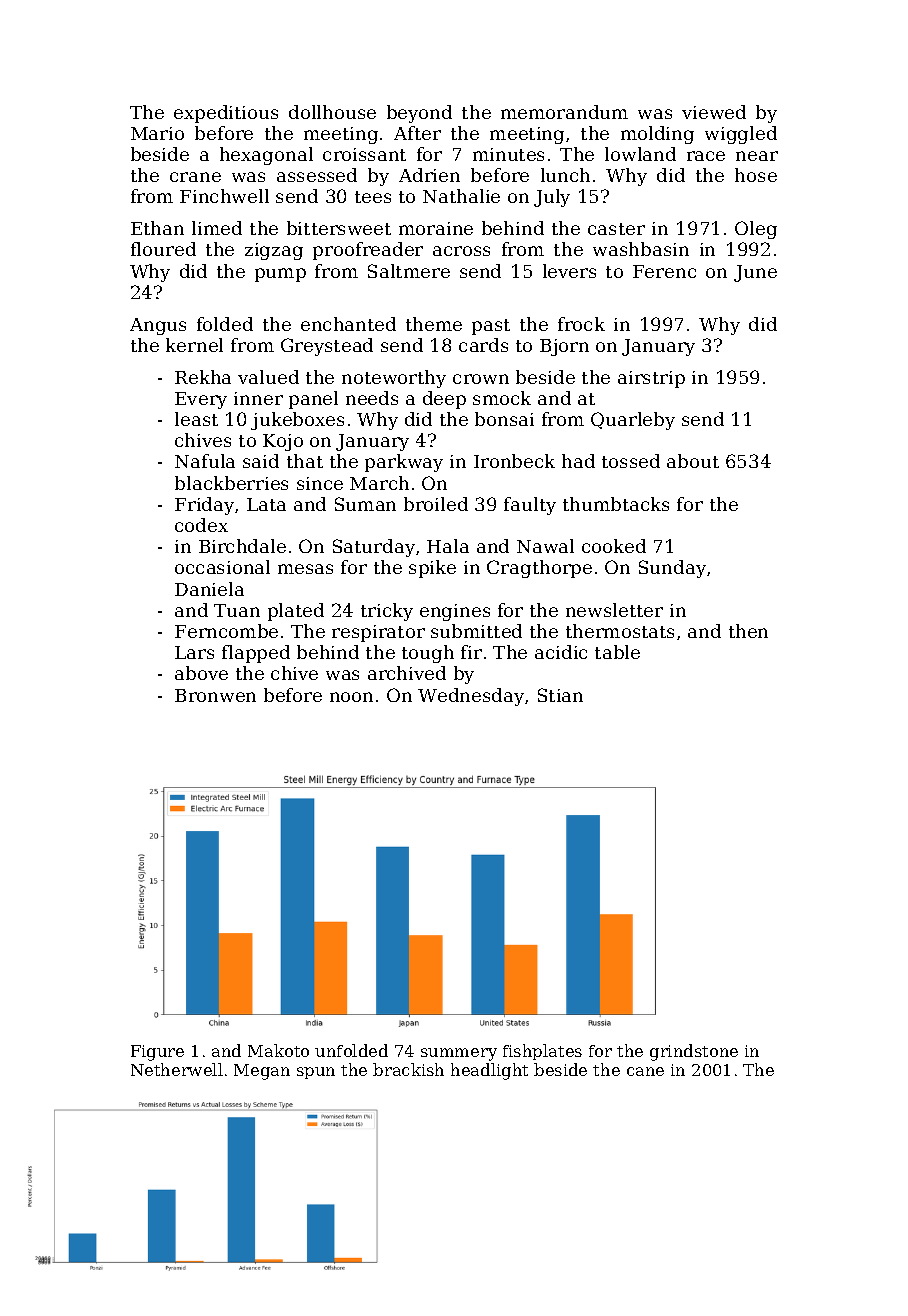  What do you see at coordinates (404, 463) in the document?
I see `parkway` at bounding box center [404, 463].
